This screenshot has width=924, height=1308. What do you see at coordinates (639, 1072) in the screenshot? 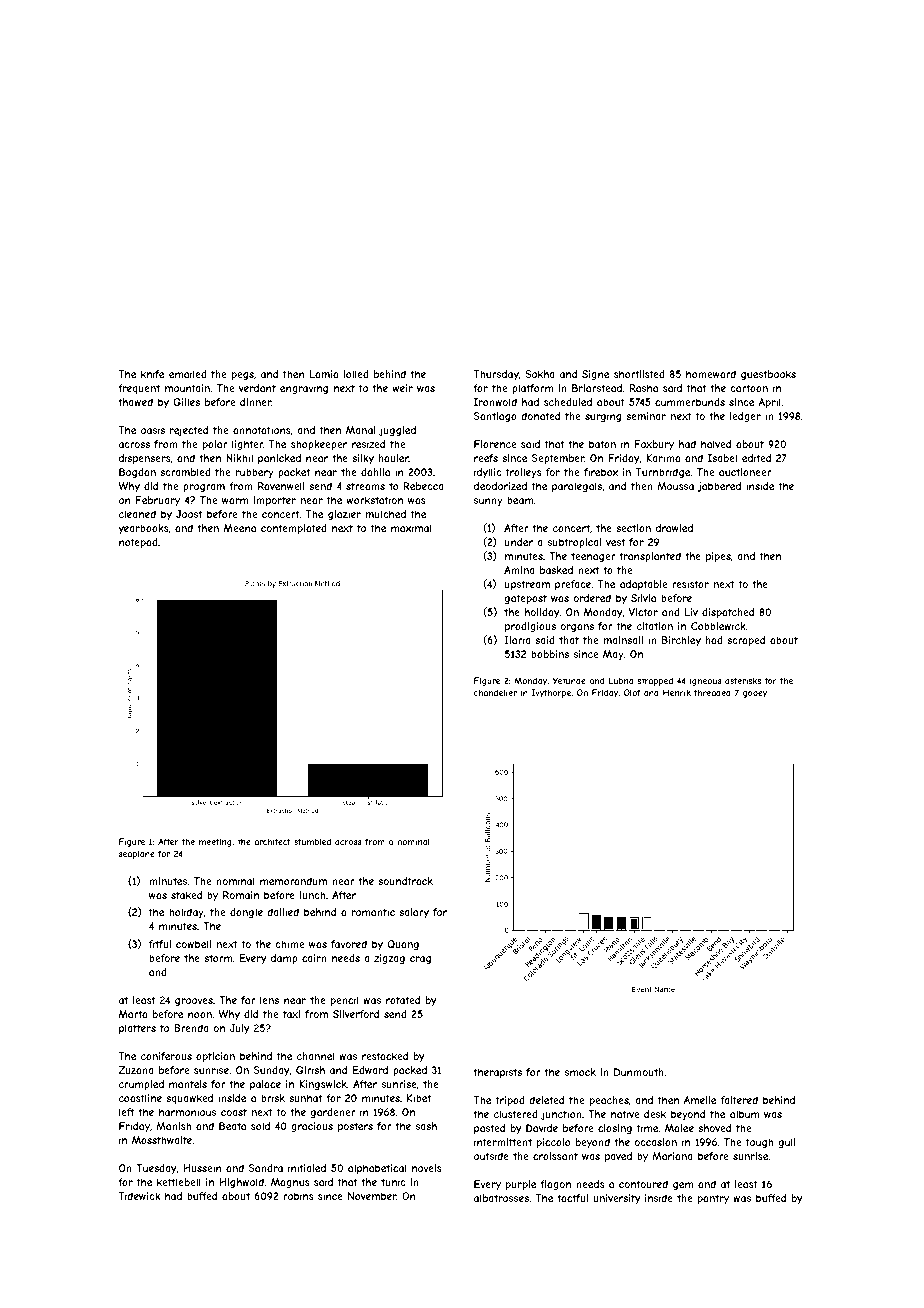
I see `Dunmouth` at bounding box center [639, 1072].
